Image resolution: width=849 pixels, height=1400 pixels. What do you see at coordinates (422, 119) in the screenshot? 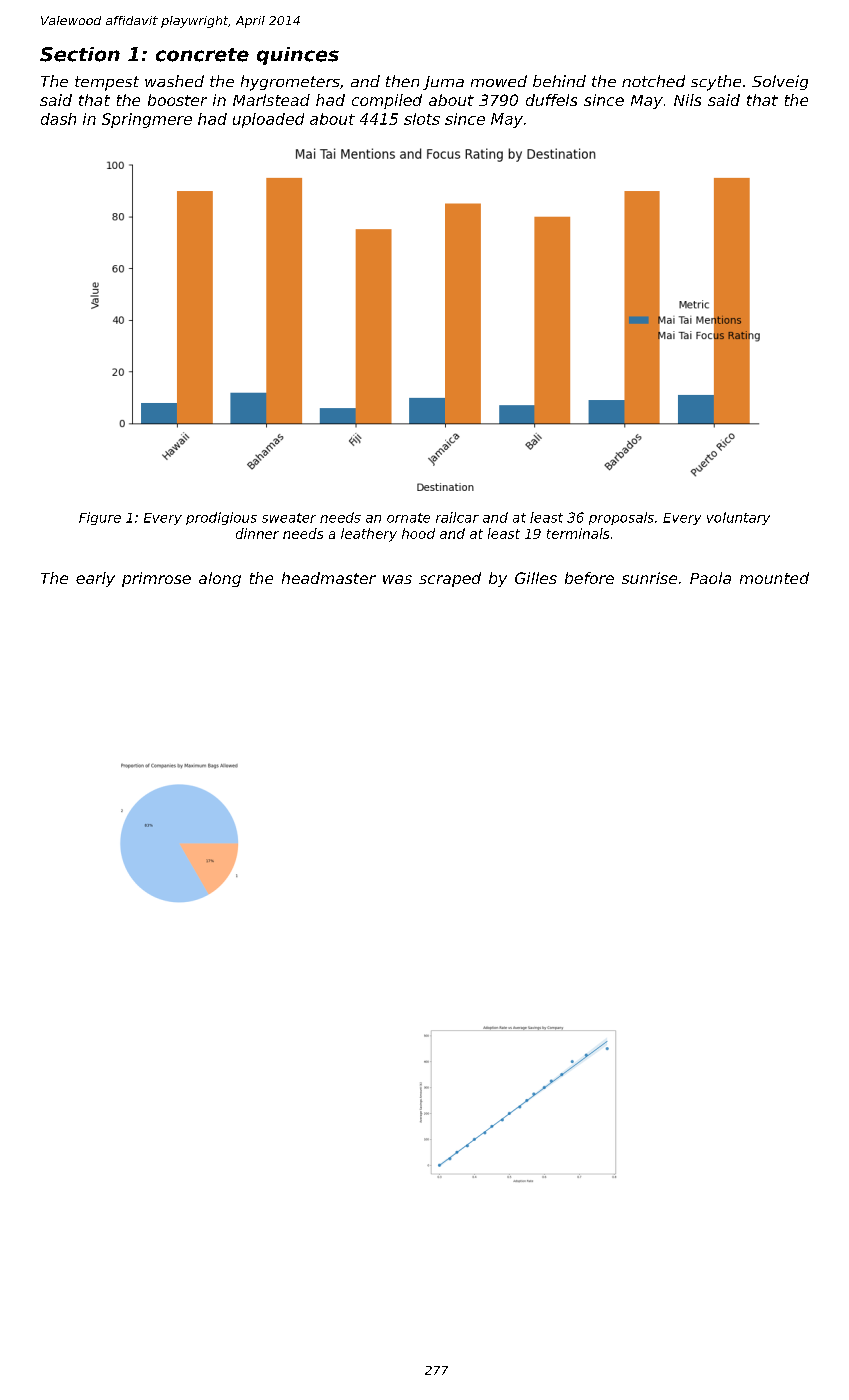
I see `slots` at bounding box center [422, 119].
